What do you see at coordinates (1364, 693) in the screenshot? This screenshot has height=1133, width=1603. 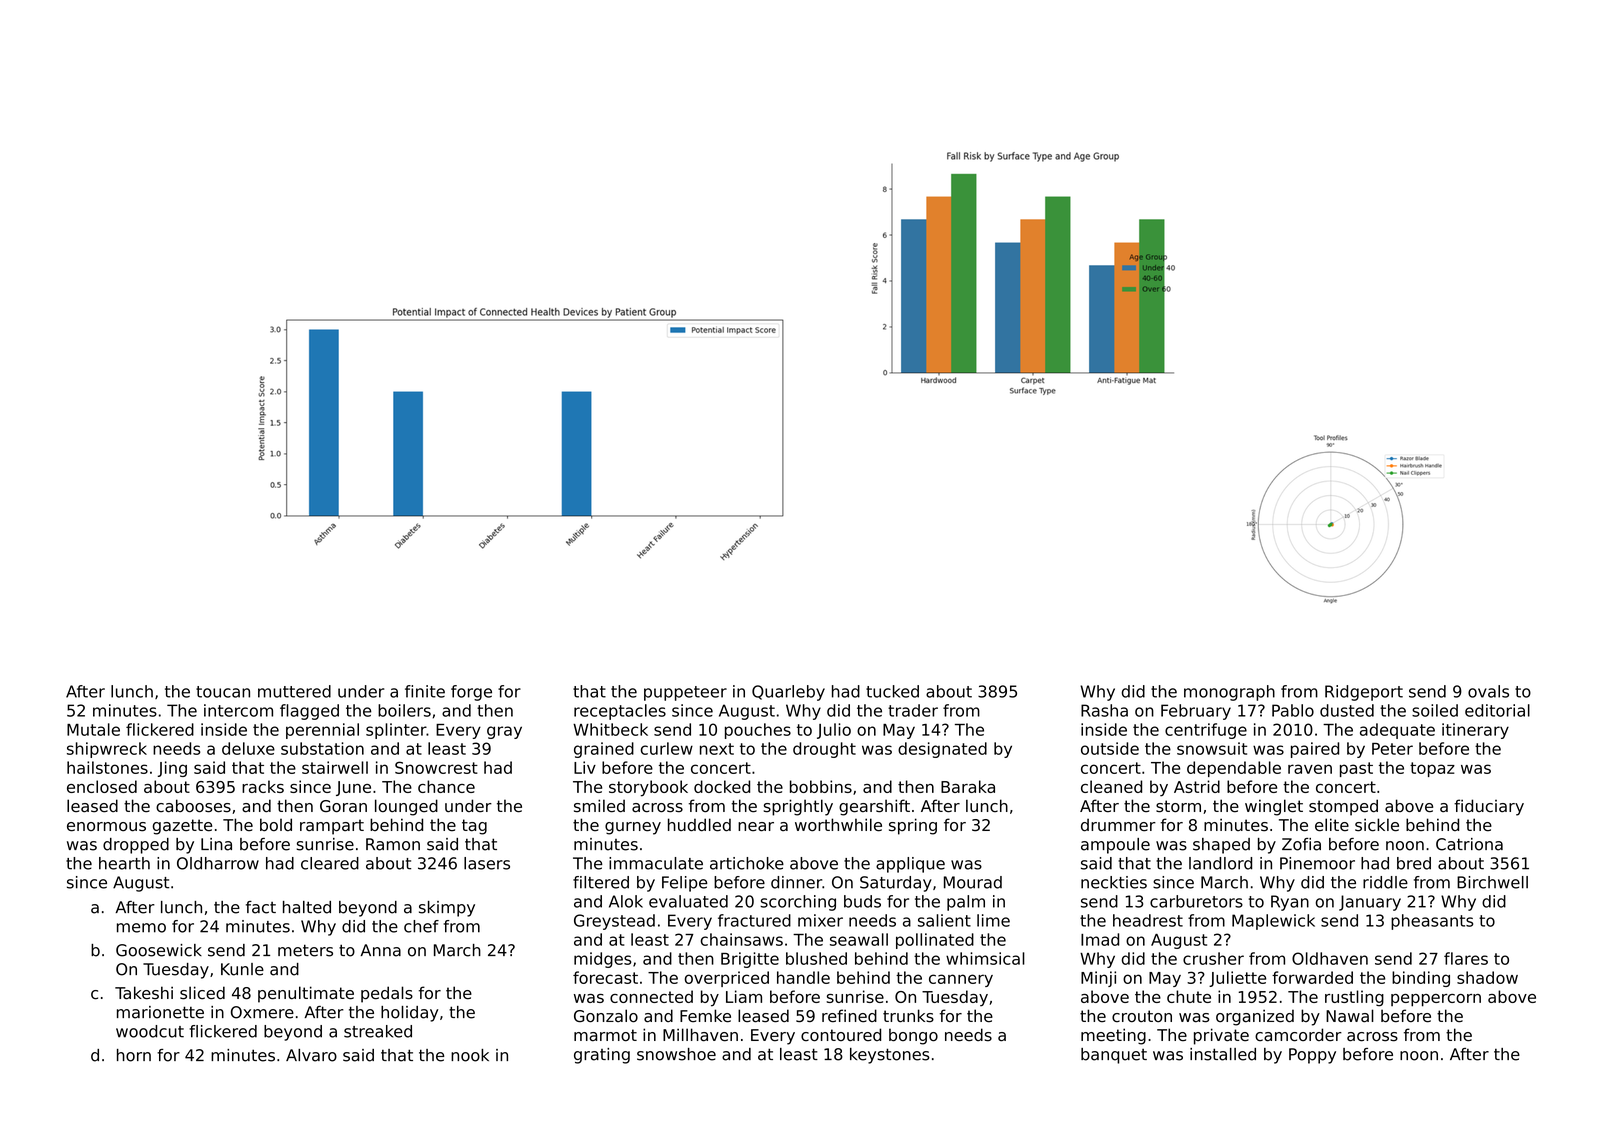 I see `Ridgeport` at bounding box center [1364, 693].
